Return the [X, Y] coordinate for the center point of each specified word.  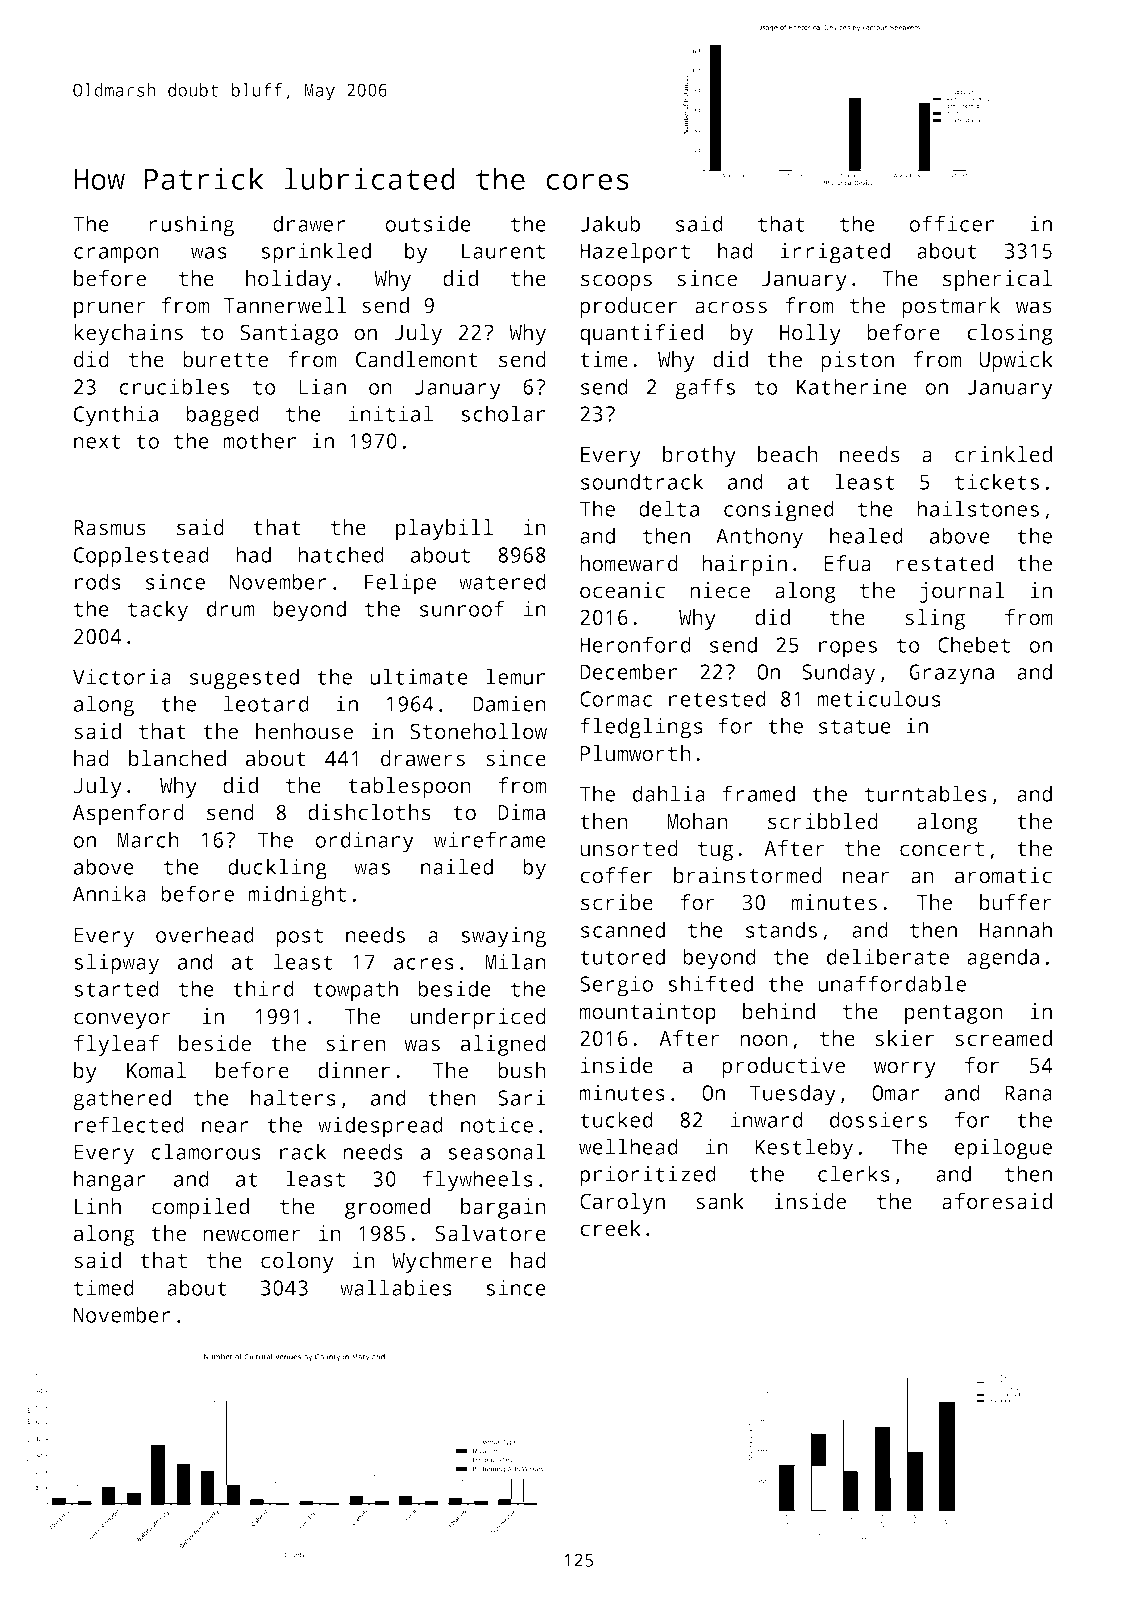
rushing [191, 226]
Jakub [610, 223]
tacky [158, 611]
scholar [503, 413]
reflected [129, 1124]
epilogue [1003, 1149]
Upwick [1016, 361]
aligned [503, 1045]
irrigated [835, 253]
